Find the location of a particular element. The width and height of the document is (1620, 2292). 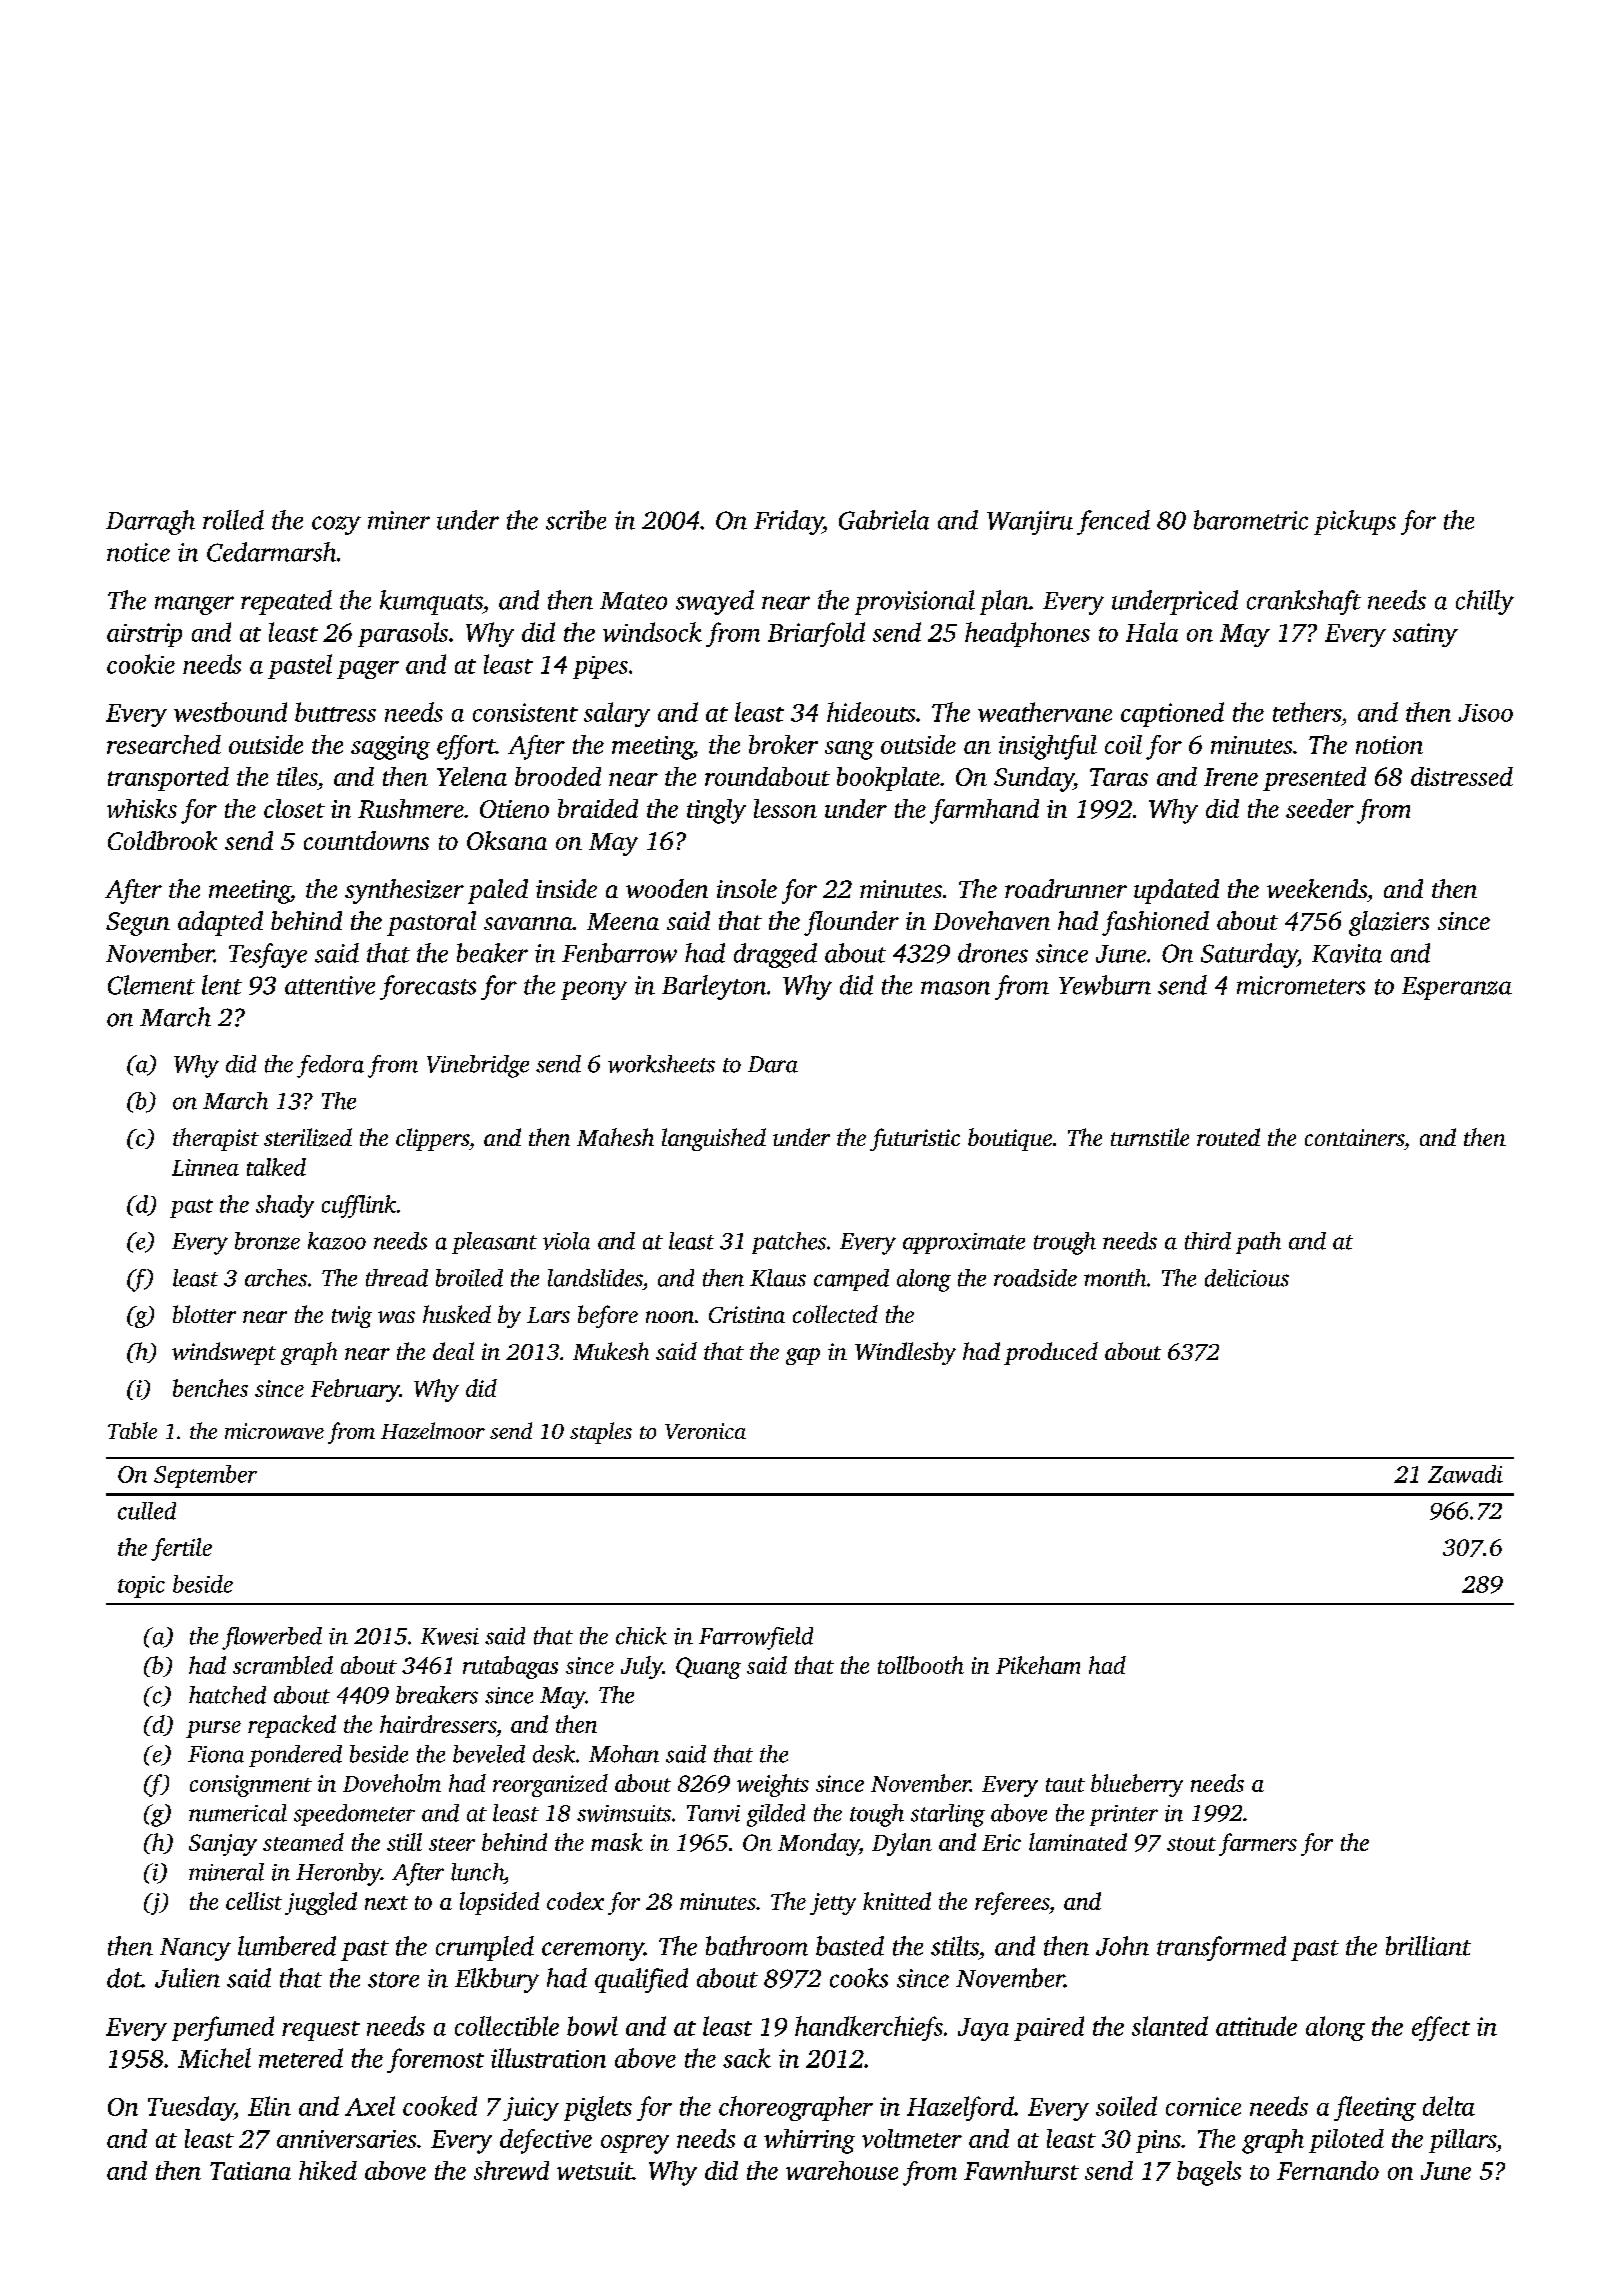

rolled is located at coordinates (233, 520).
